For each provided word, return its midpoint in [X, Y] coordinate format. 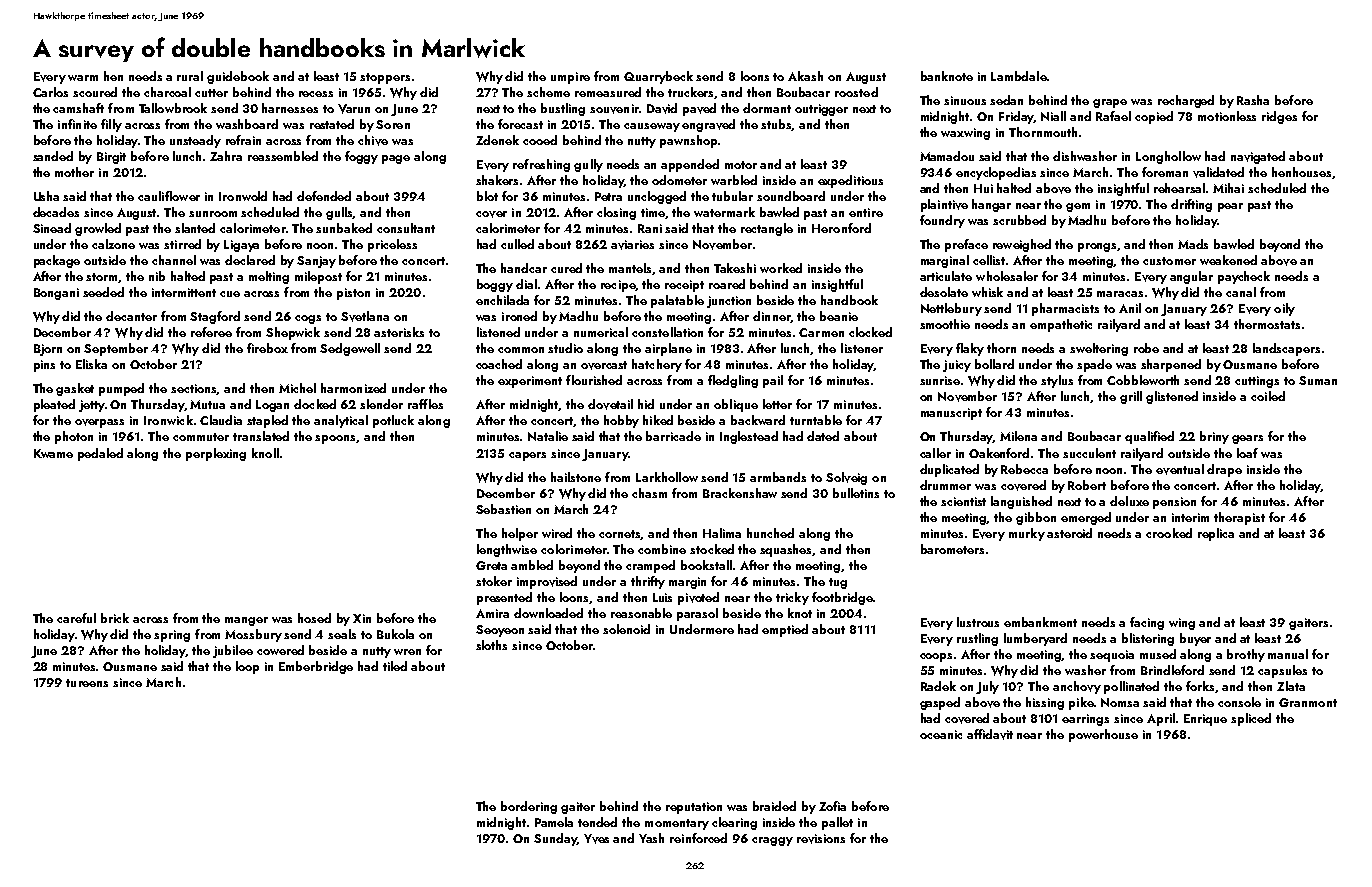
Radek [938, 686]
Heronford [841, 228]
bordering [529, 807]
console [1239, 702]
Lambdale [1019, 76]
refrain [243, 140]
